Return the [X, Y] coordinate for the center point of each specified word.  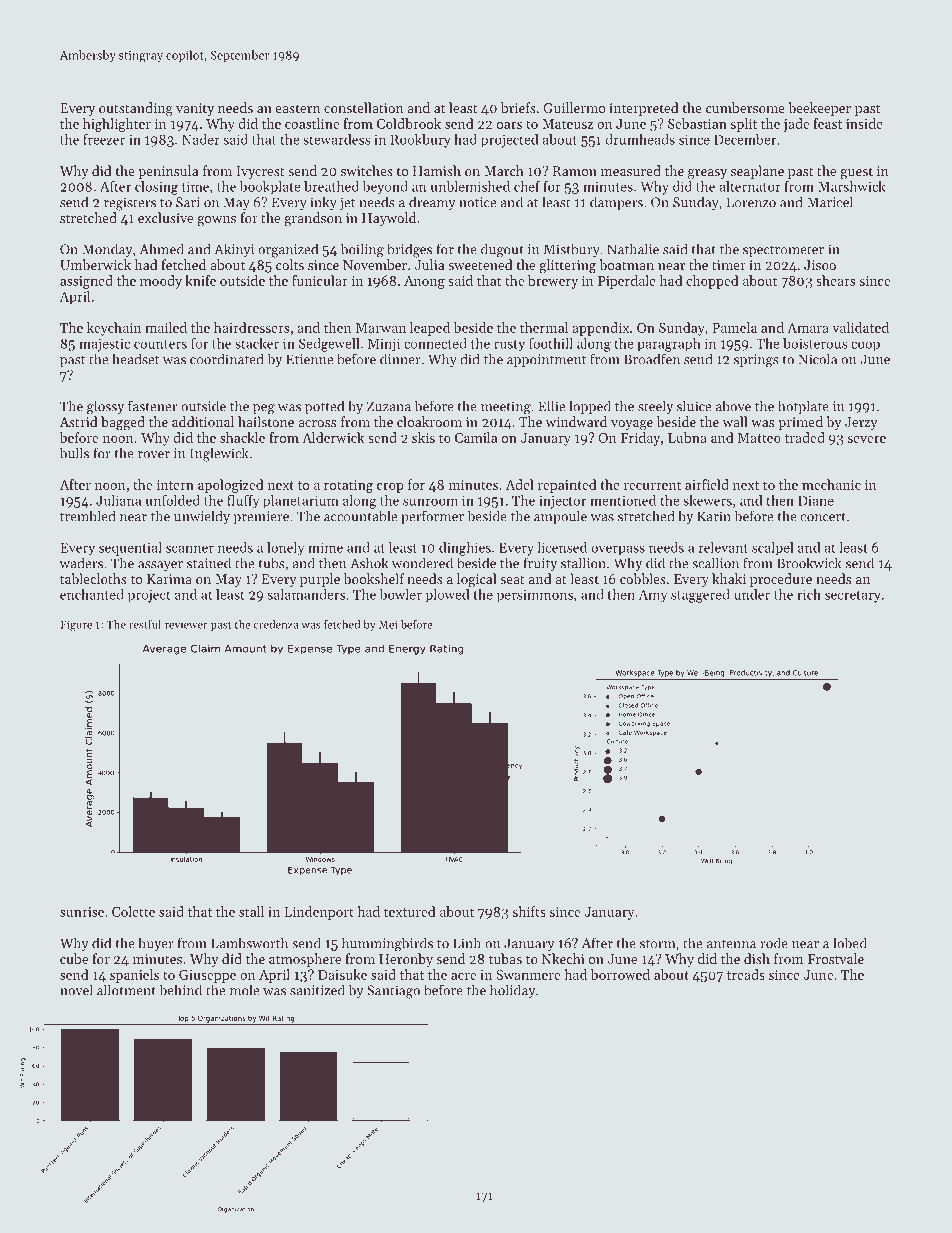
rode [774, 943]
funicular [320, 280]
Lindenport [319, 913]
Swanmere [528, 975]
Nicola [817, 359]
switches [367, 170]
